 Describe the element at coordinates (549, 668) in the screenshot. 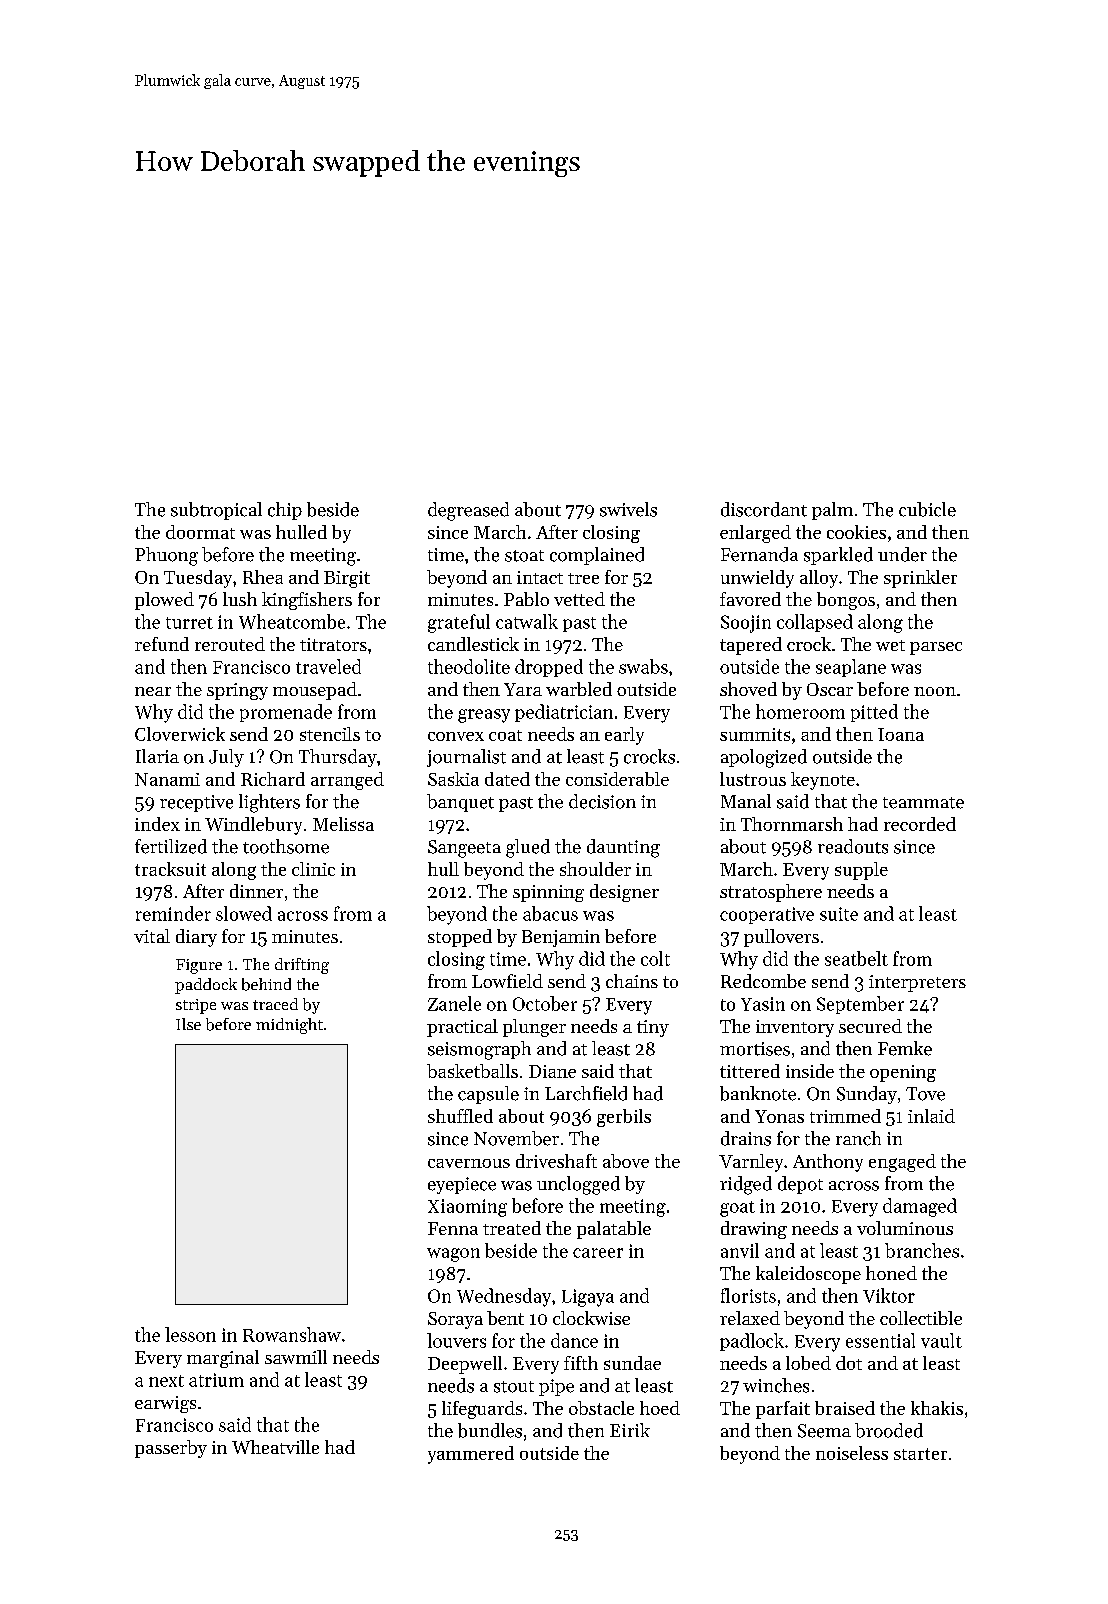

I see `dropped` at that location.
